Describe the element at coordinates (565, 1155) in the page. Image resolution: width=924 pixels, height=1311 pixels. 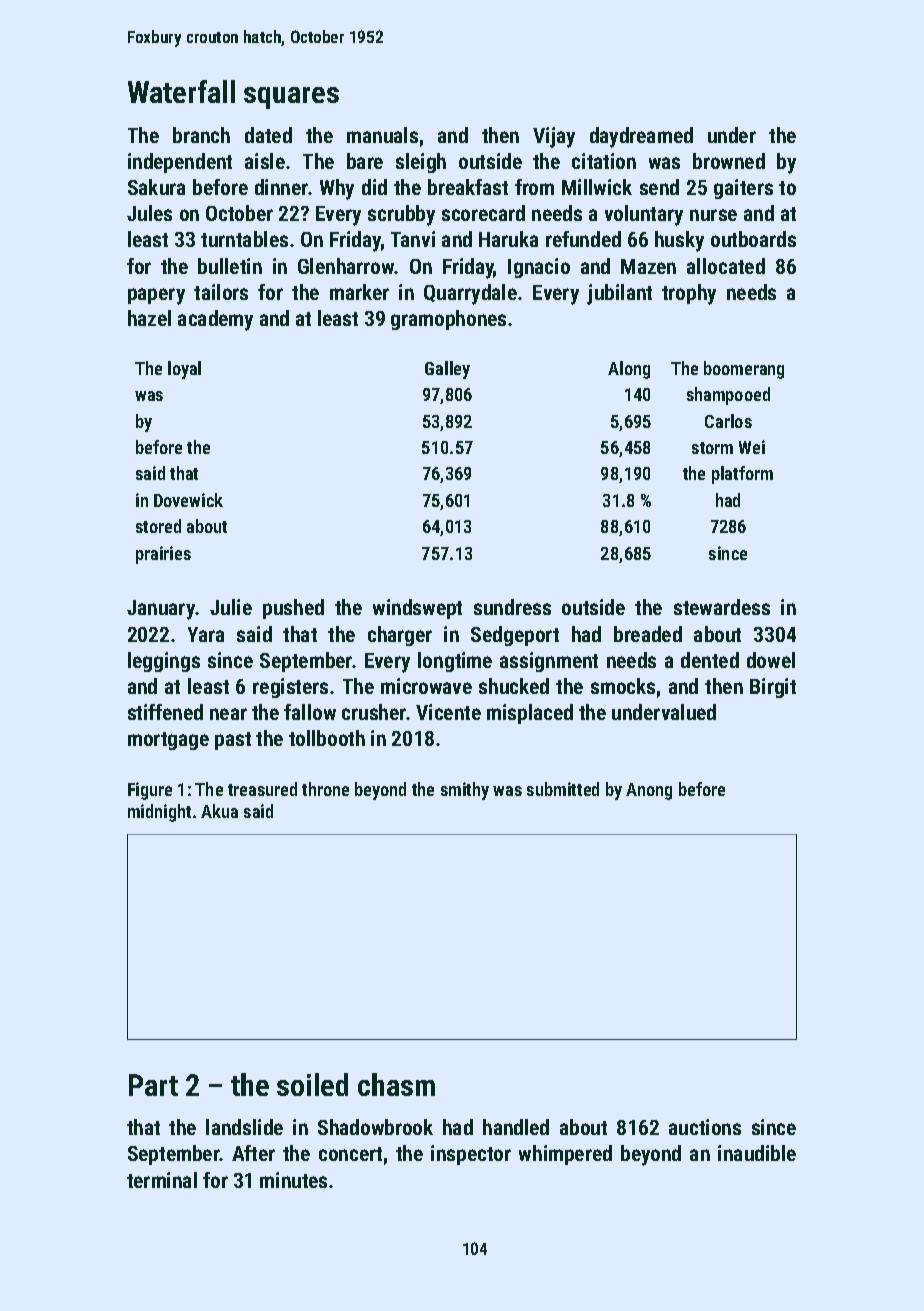
I see `whimpered` at that location.
